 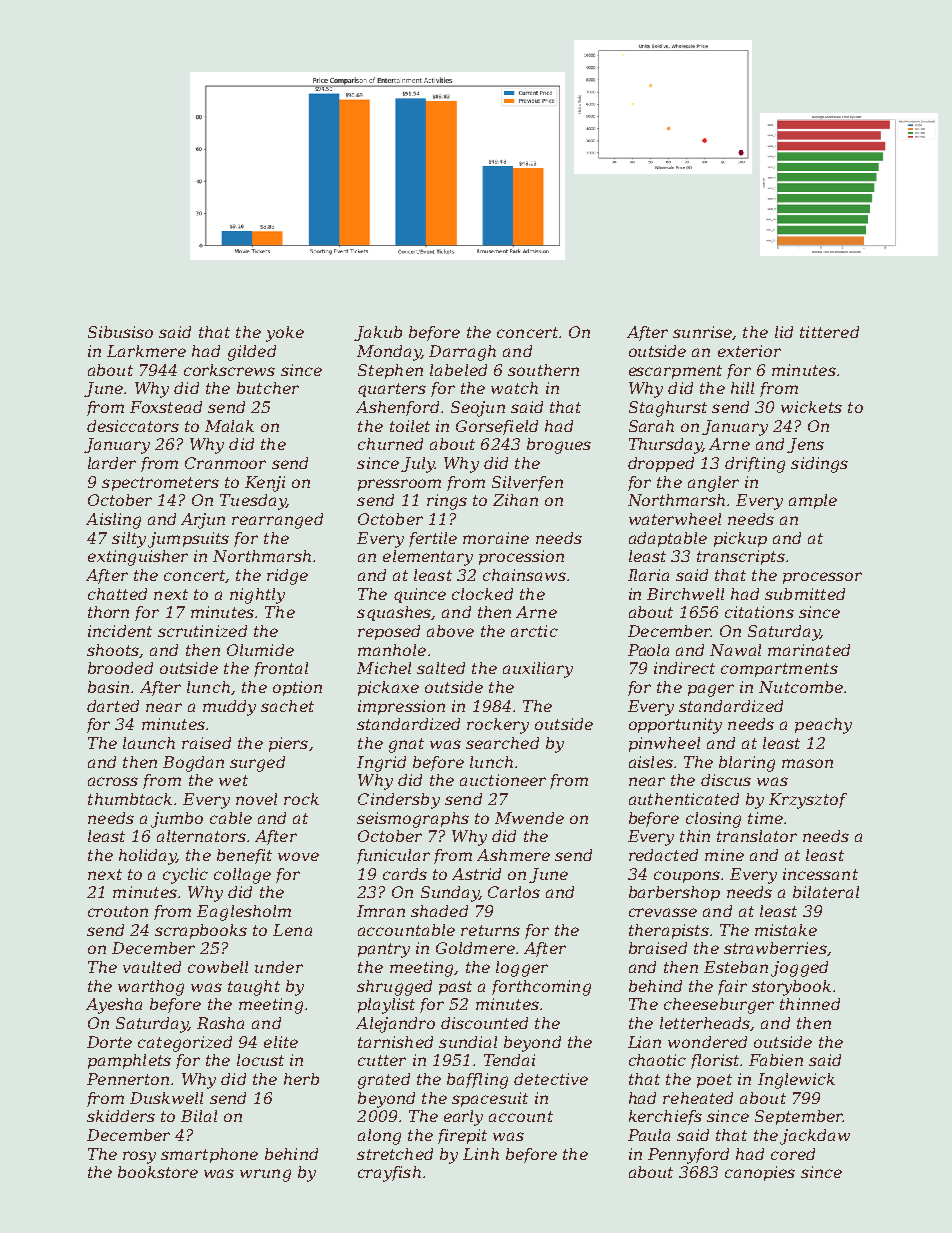 What do you see at coordinates (463, 1118) in the image?
I see `early` at bounding box center [463, 1118].
